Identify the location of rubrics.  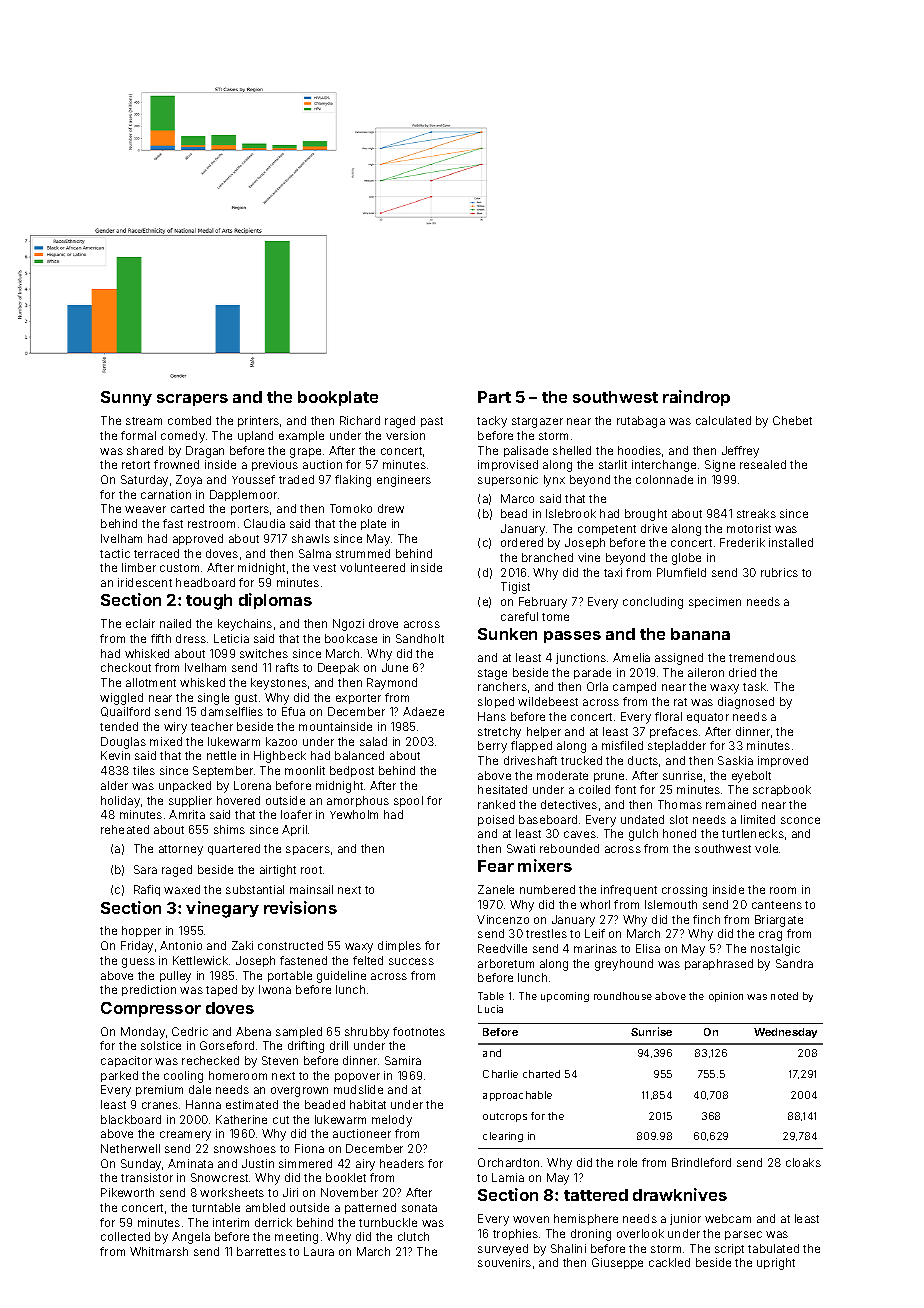
(779, 572).
